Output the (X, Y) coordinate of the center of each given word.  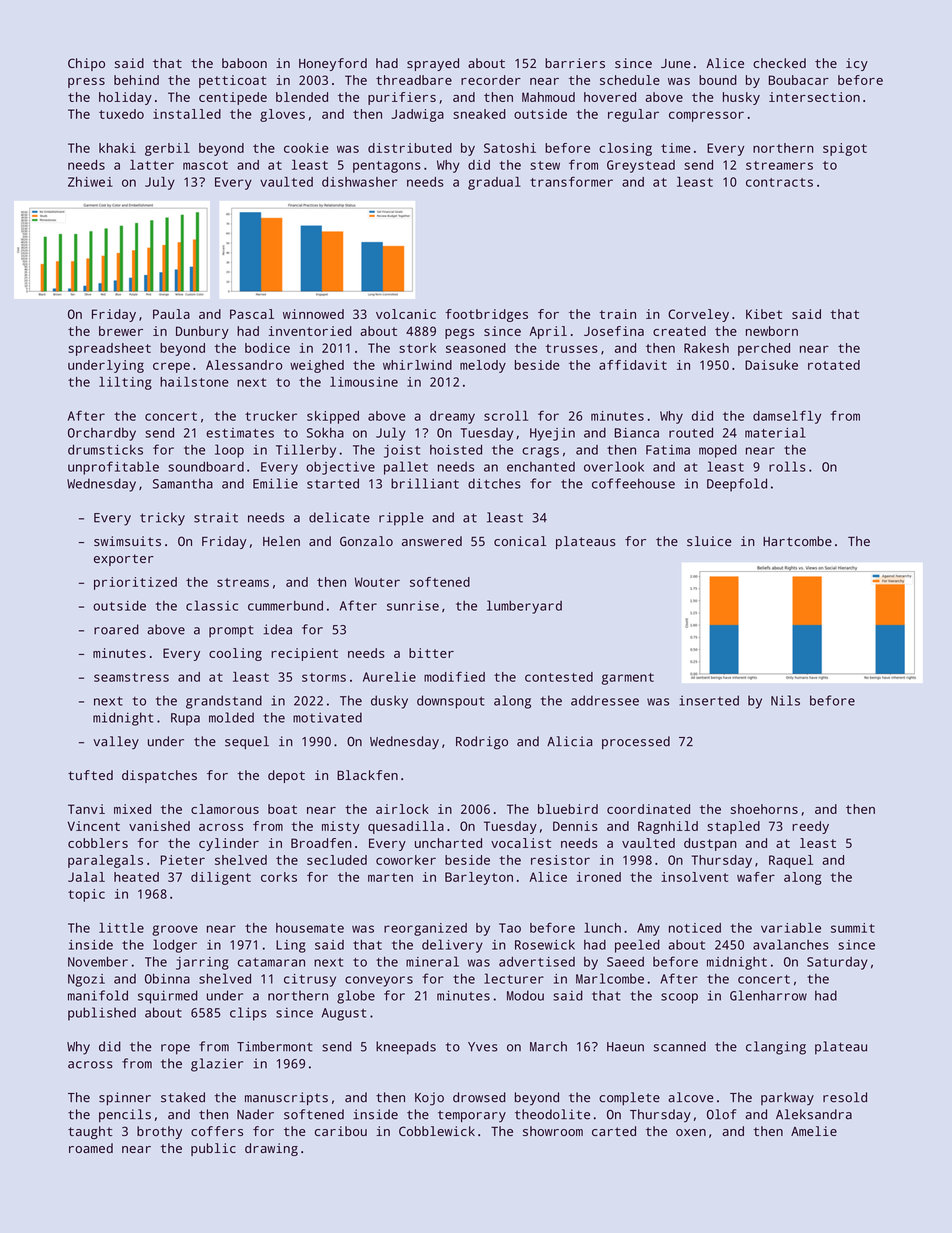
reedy (810, 827)
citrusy (310, 980)
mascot (205, 165)
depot (286, 776)
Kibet (764, 314)
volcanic (406, 314)
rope (175, 1049)
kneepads (406, 1048)
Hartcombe (797, 541)
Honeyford (333, 64)
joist (402, 451)
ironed (599, 877)
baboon (244, 63)
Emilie (275, 483)
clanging (776, 1048)
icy (857, 64)
